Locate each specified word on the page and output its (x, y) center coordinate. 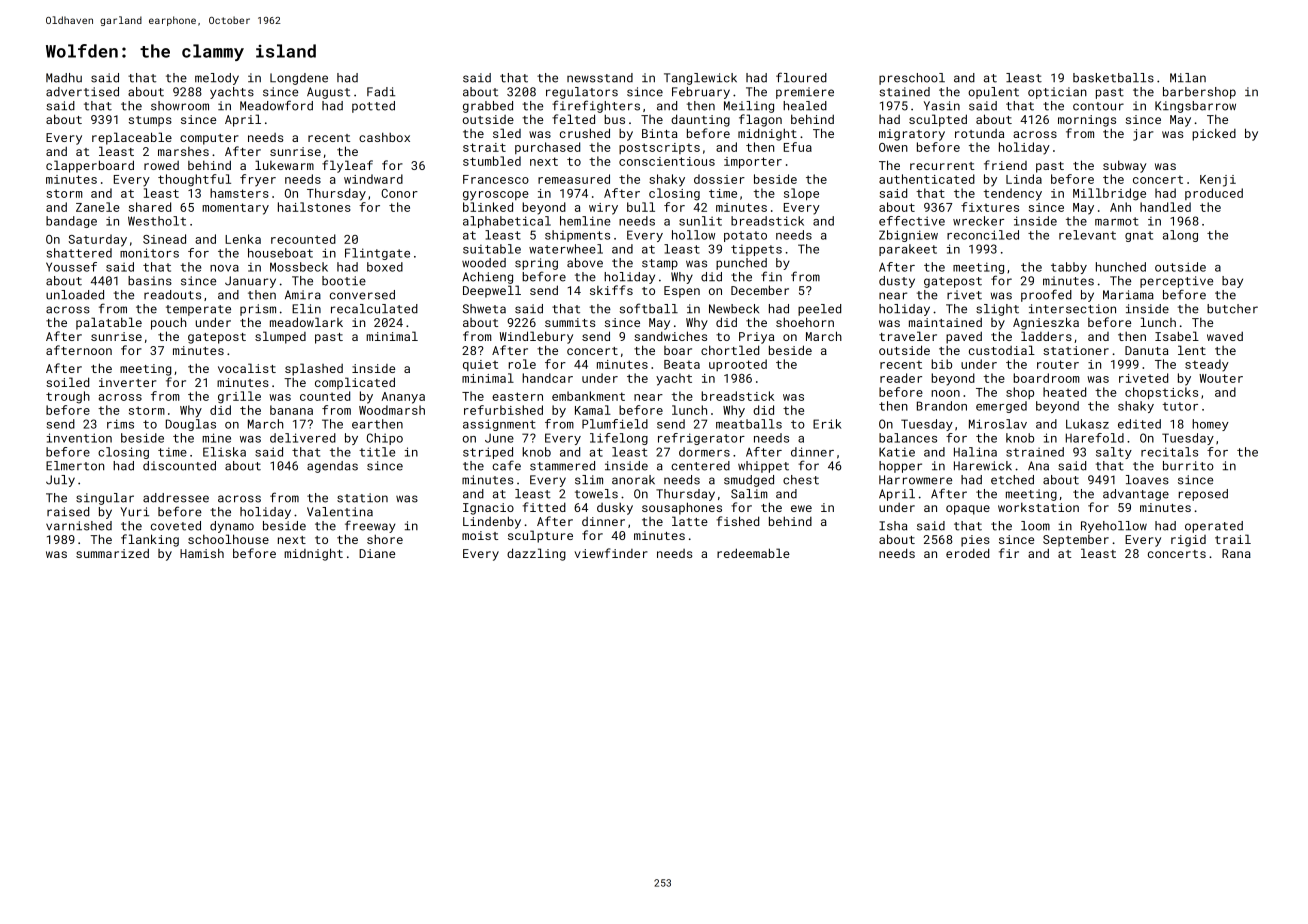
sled (507, 133)
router (1058, 364)
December (760, 290)
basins (150, 281)
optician (1057, 93)
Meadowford (276, 105)
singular (105, 499)
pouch (168, 323)
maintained (945, 322)
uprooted (738, 365)
